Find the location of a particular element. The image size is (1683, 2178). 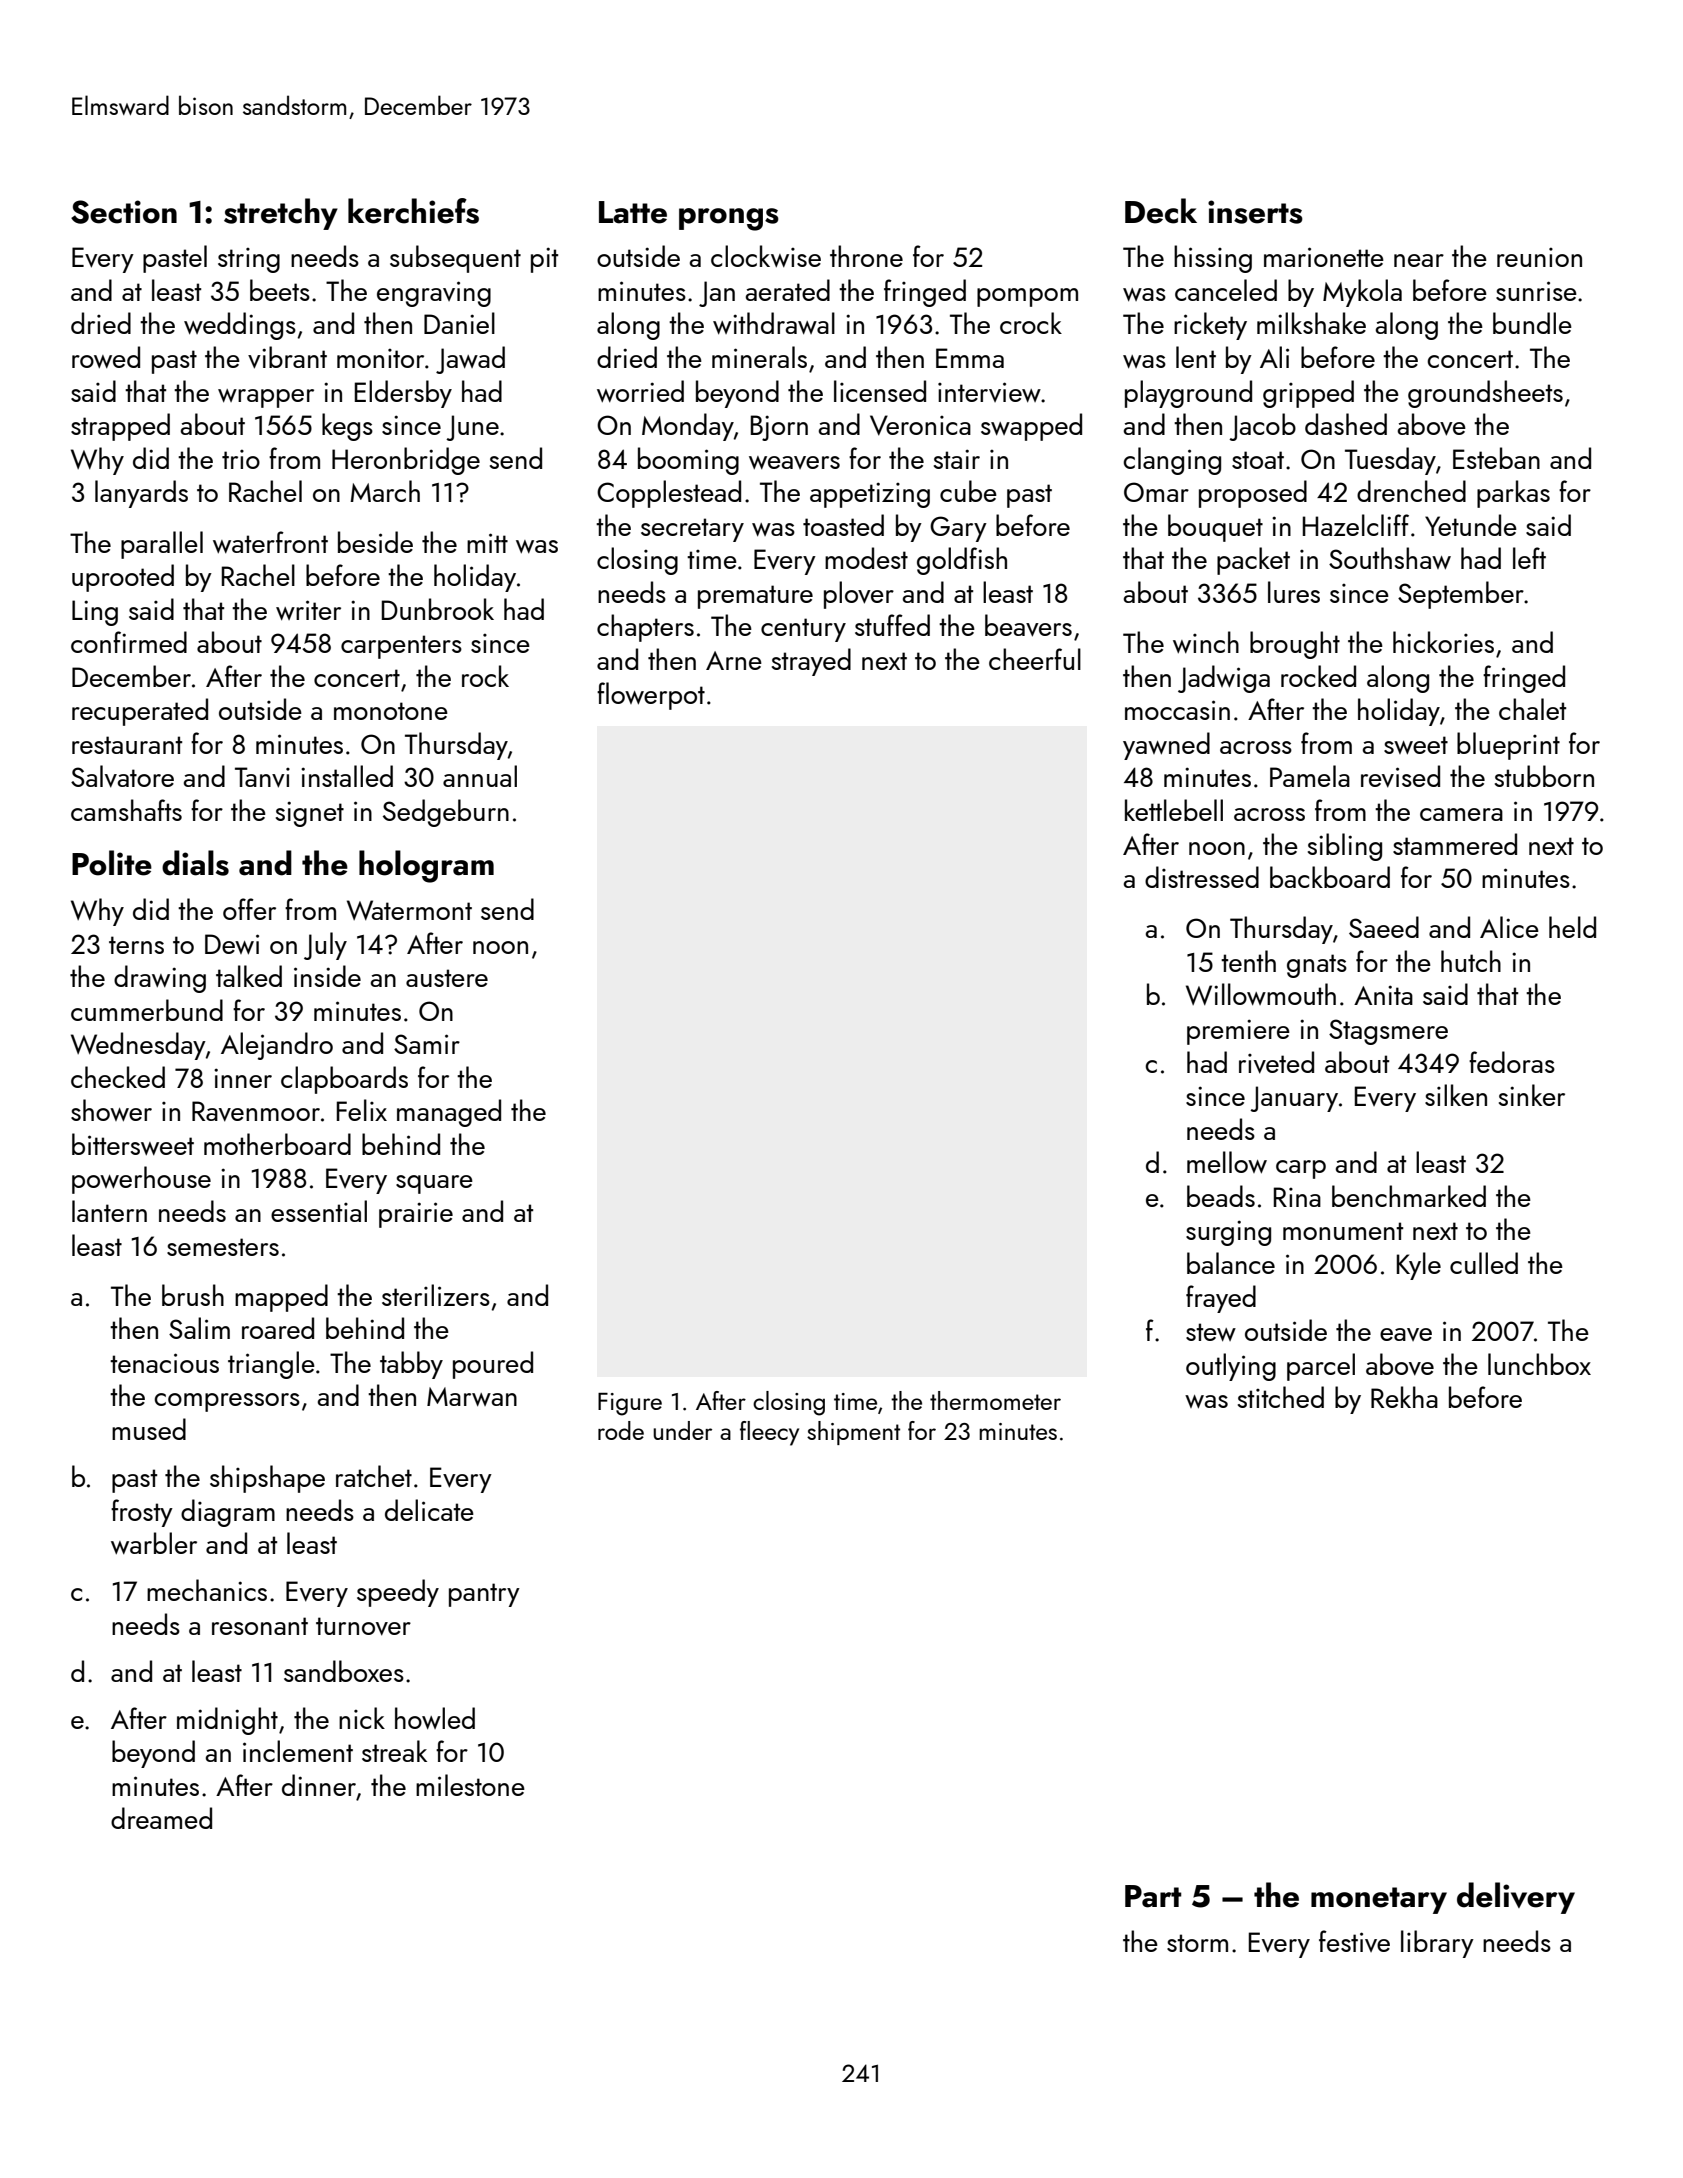

waterfront is located at coordinates (270, 542).
